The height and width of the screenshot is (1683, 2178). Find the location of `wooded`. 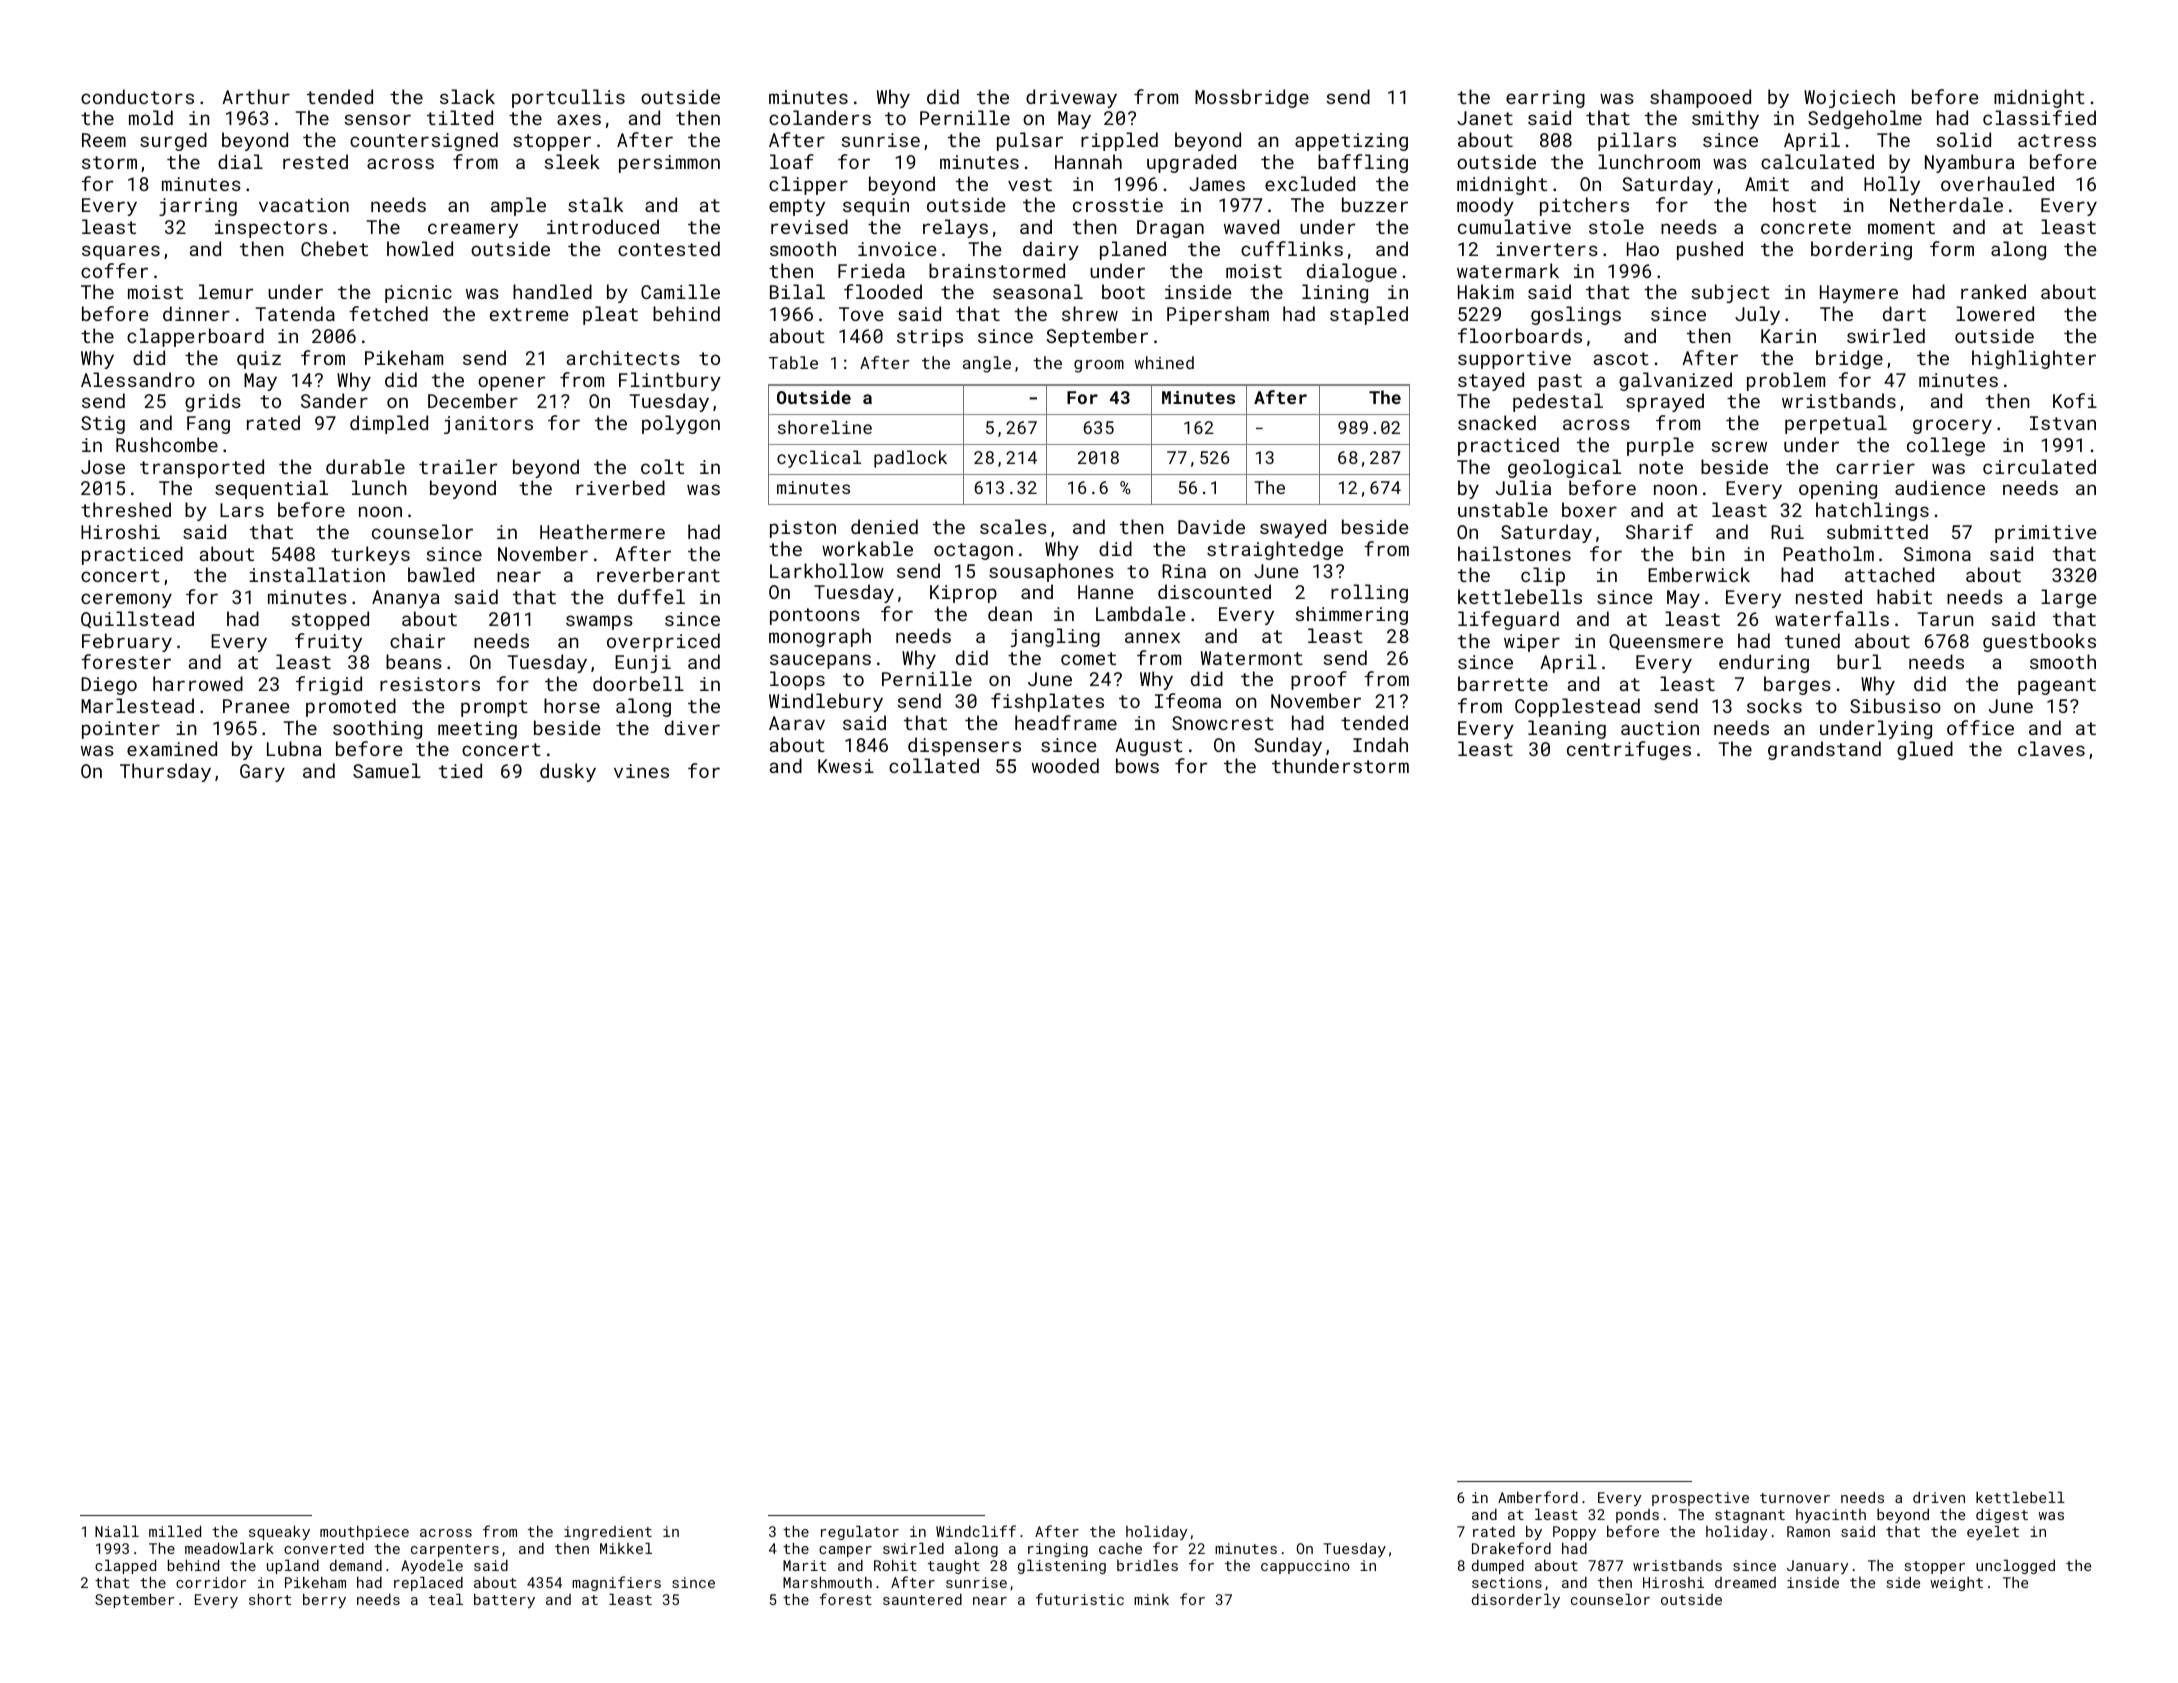

wooded is located at coordinates (1065, 765).
